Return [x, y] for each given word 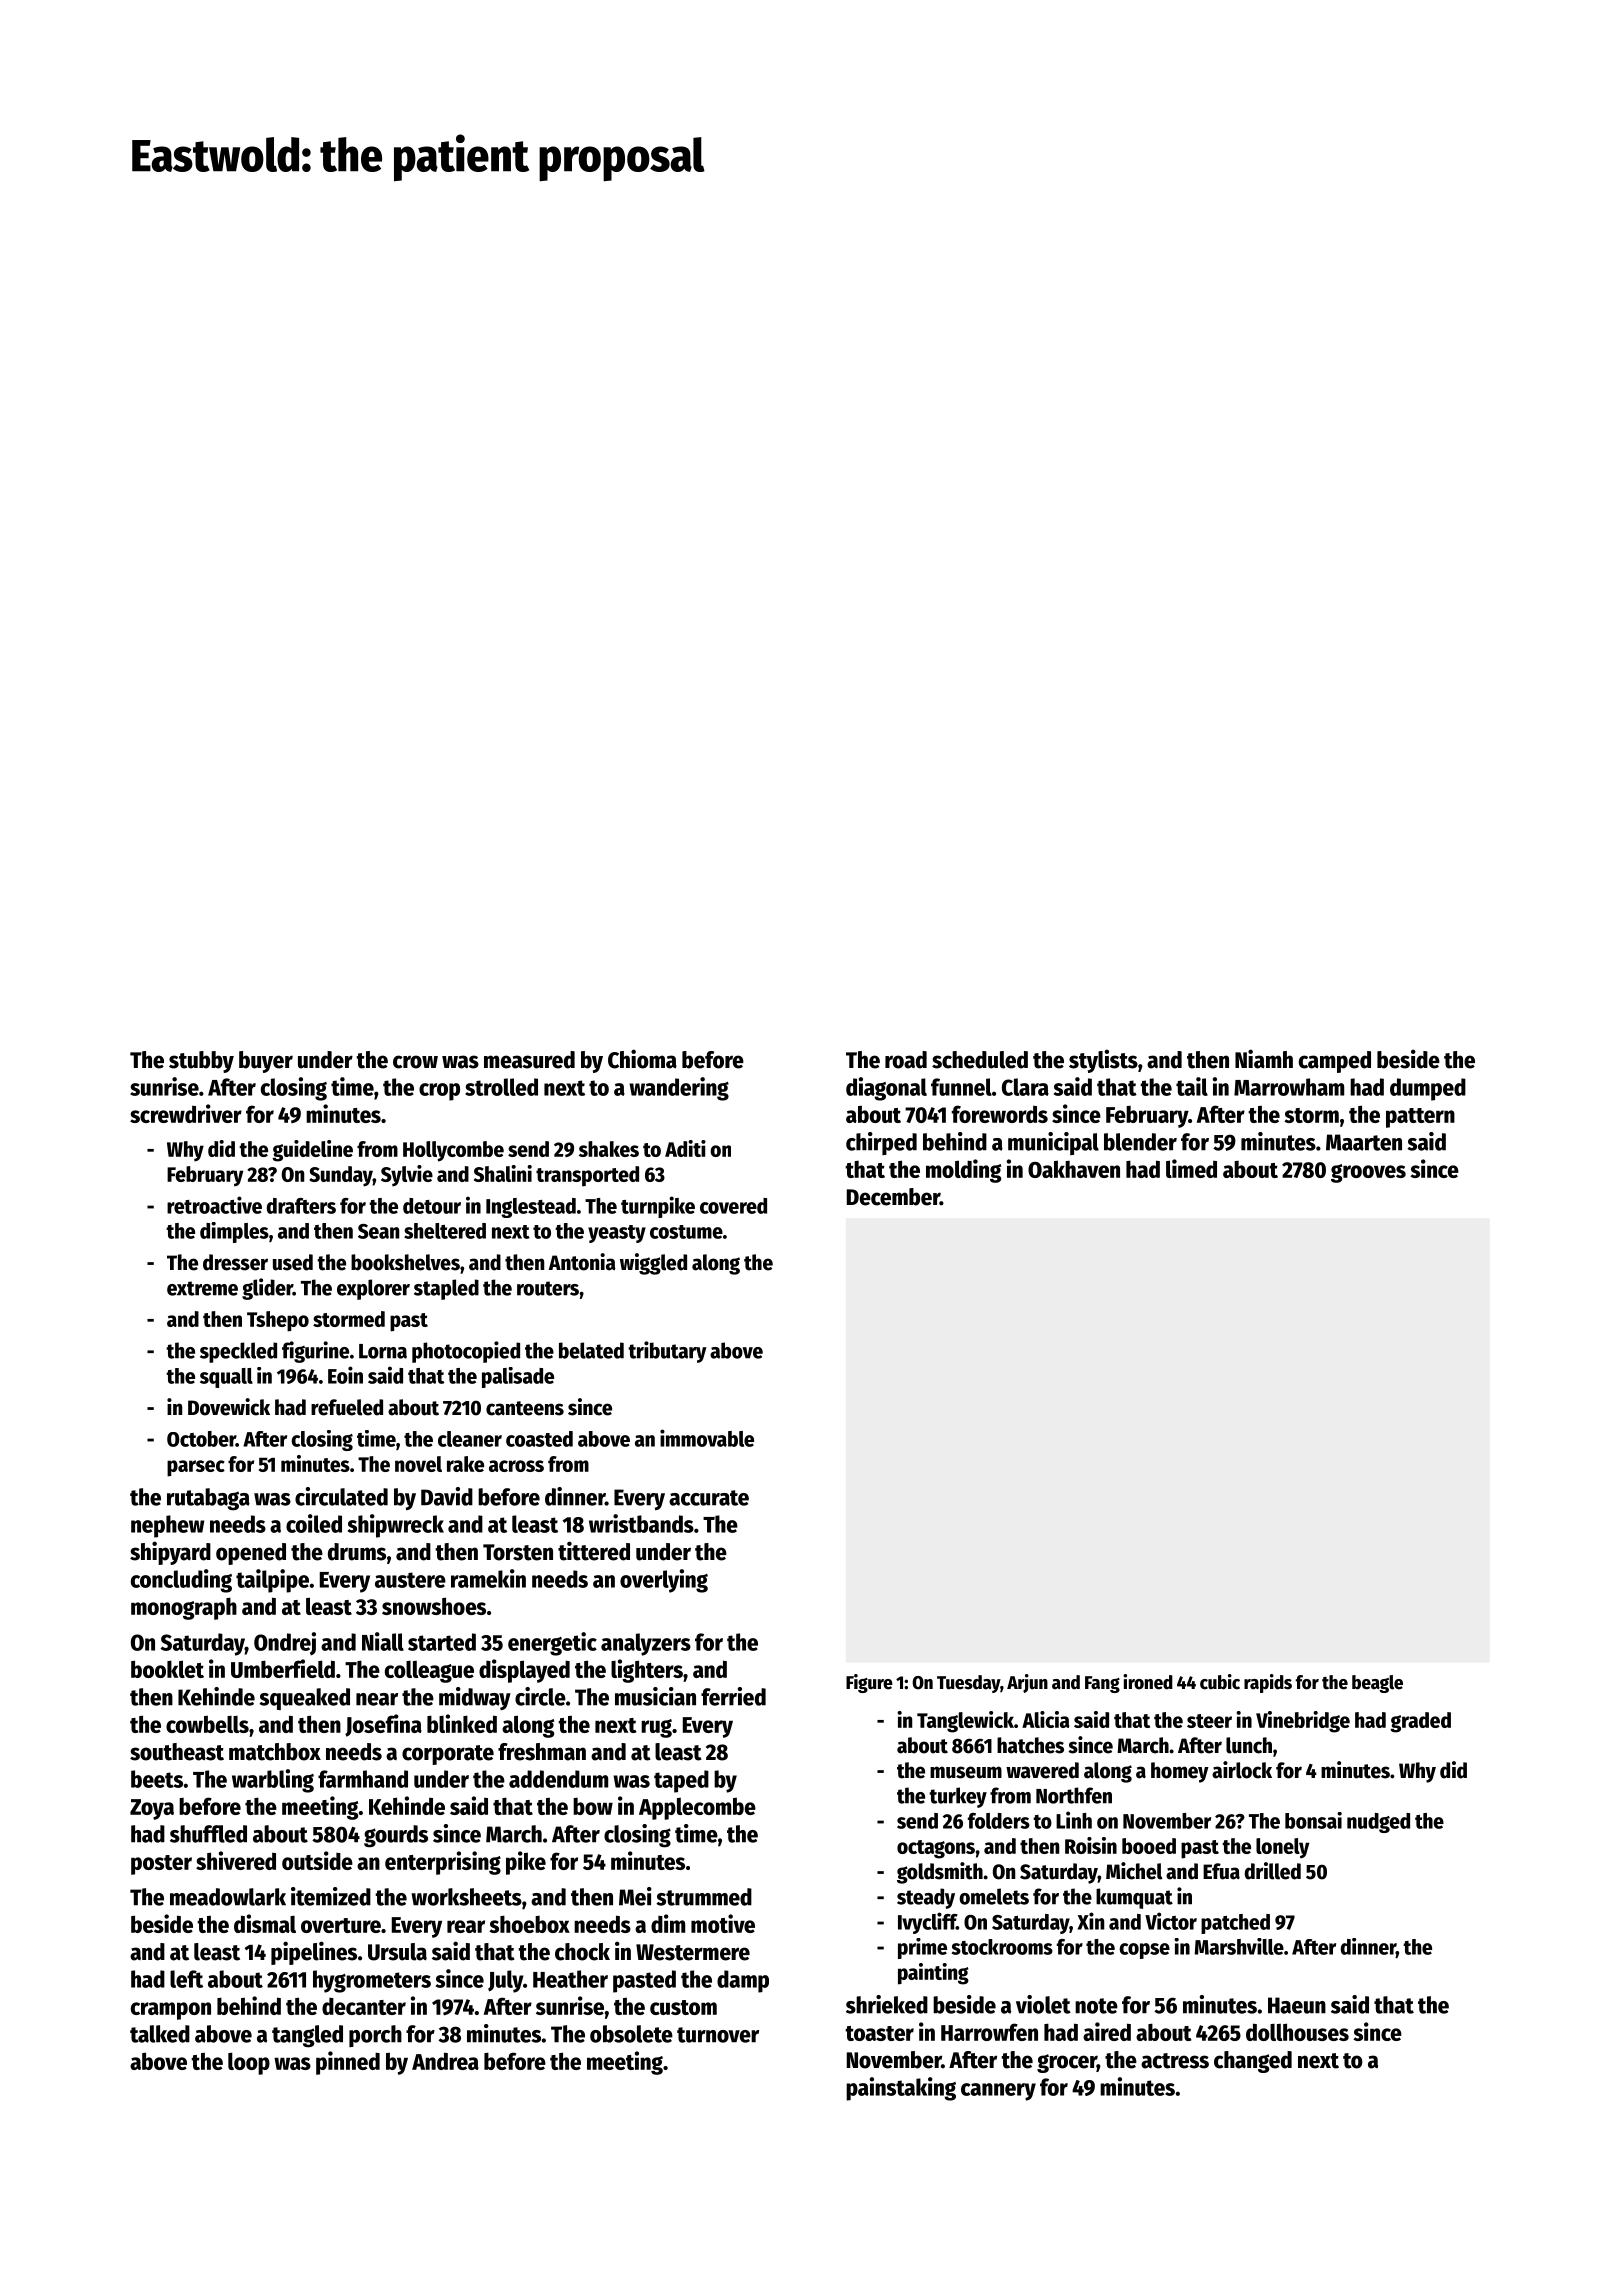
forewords [1000, 1114]
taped [681, 1781]
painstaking [901, 2089]
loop [249, 2063]
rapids [1268, 1683]
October [201, 1439]
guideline [312, 1151]
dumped [1428, 1089]
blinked [462, 1723]
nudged [1378, 1823]
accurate [709, 1498]
